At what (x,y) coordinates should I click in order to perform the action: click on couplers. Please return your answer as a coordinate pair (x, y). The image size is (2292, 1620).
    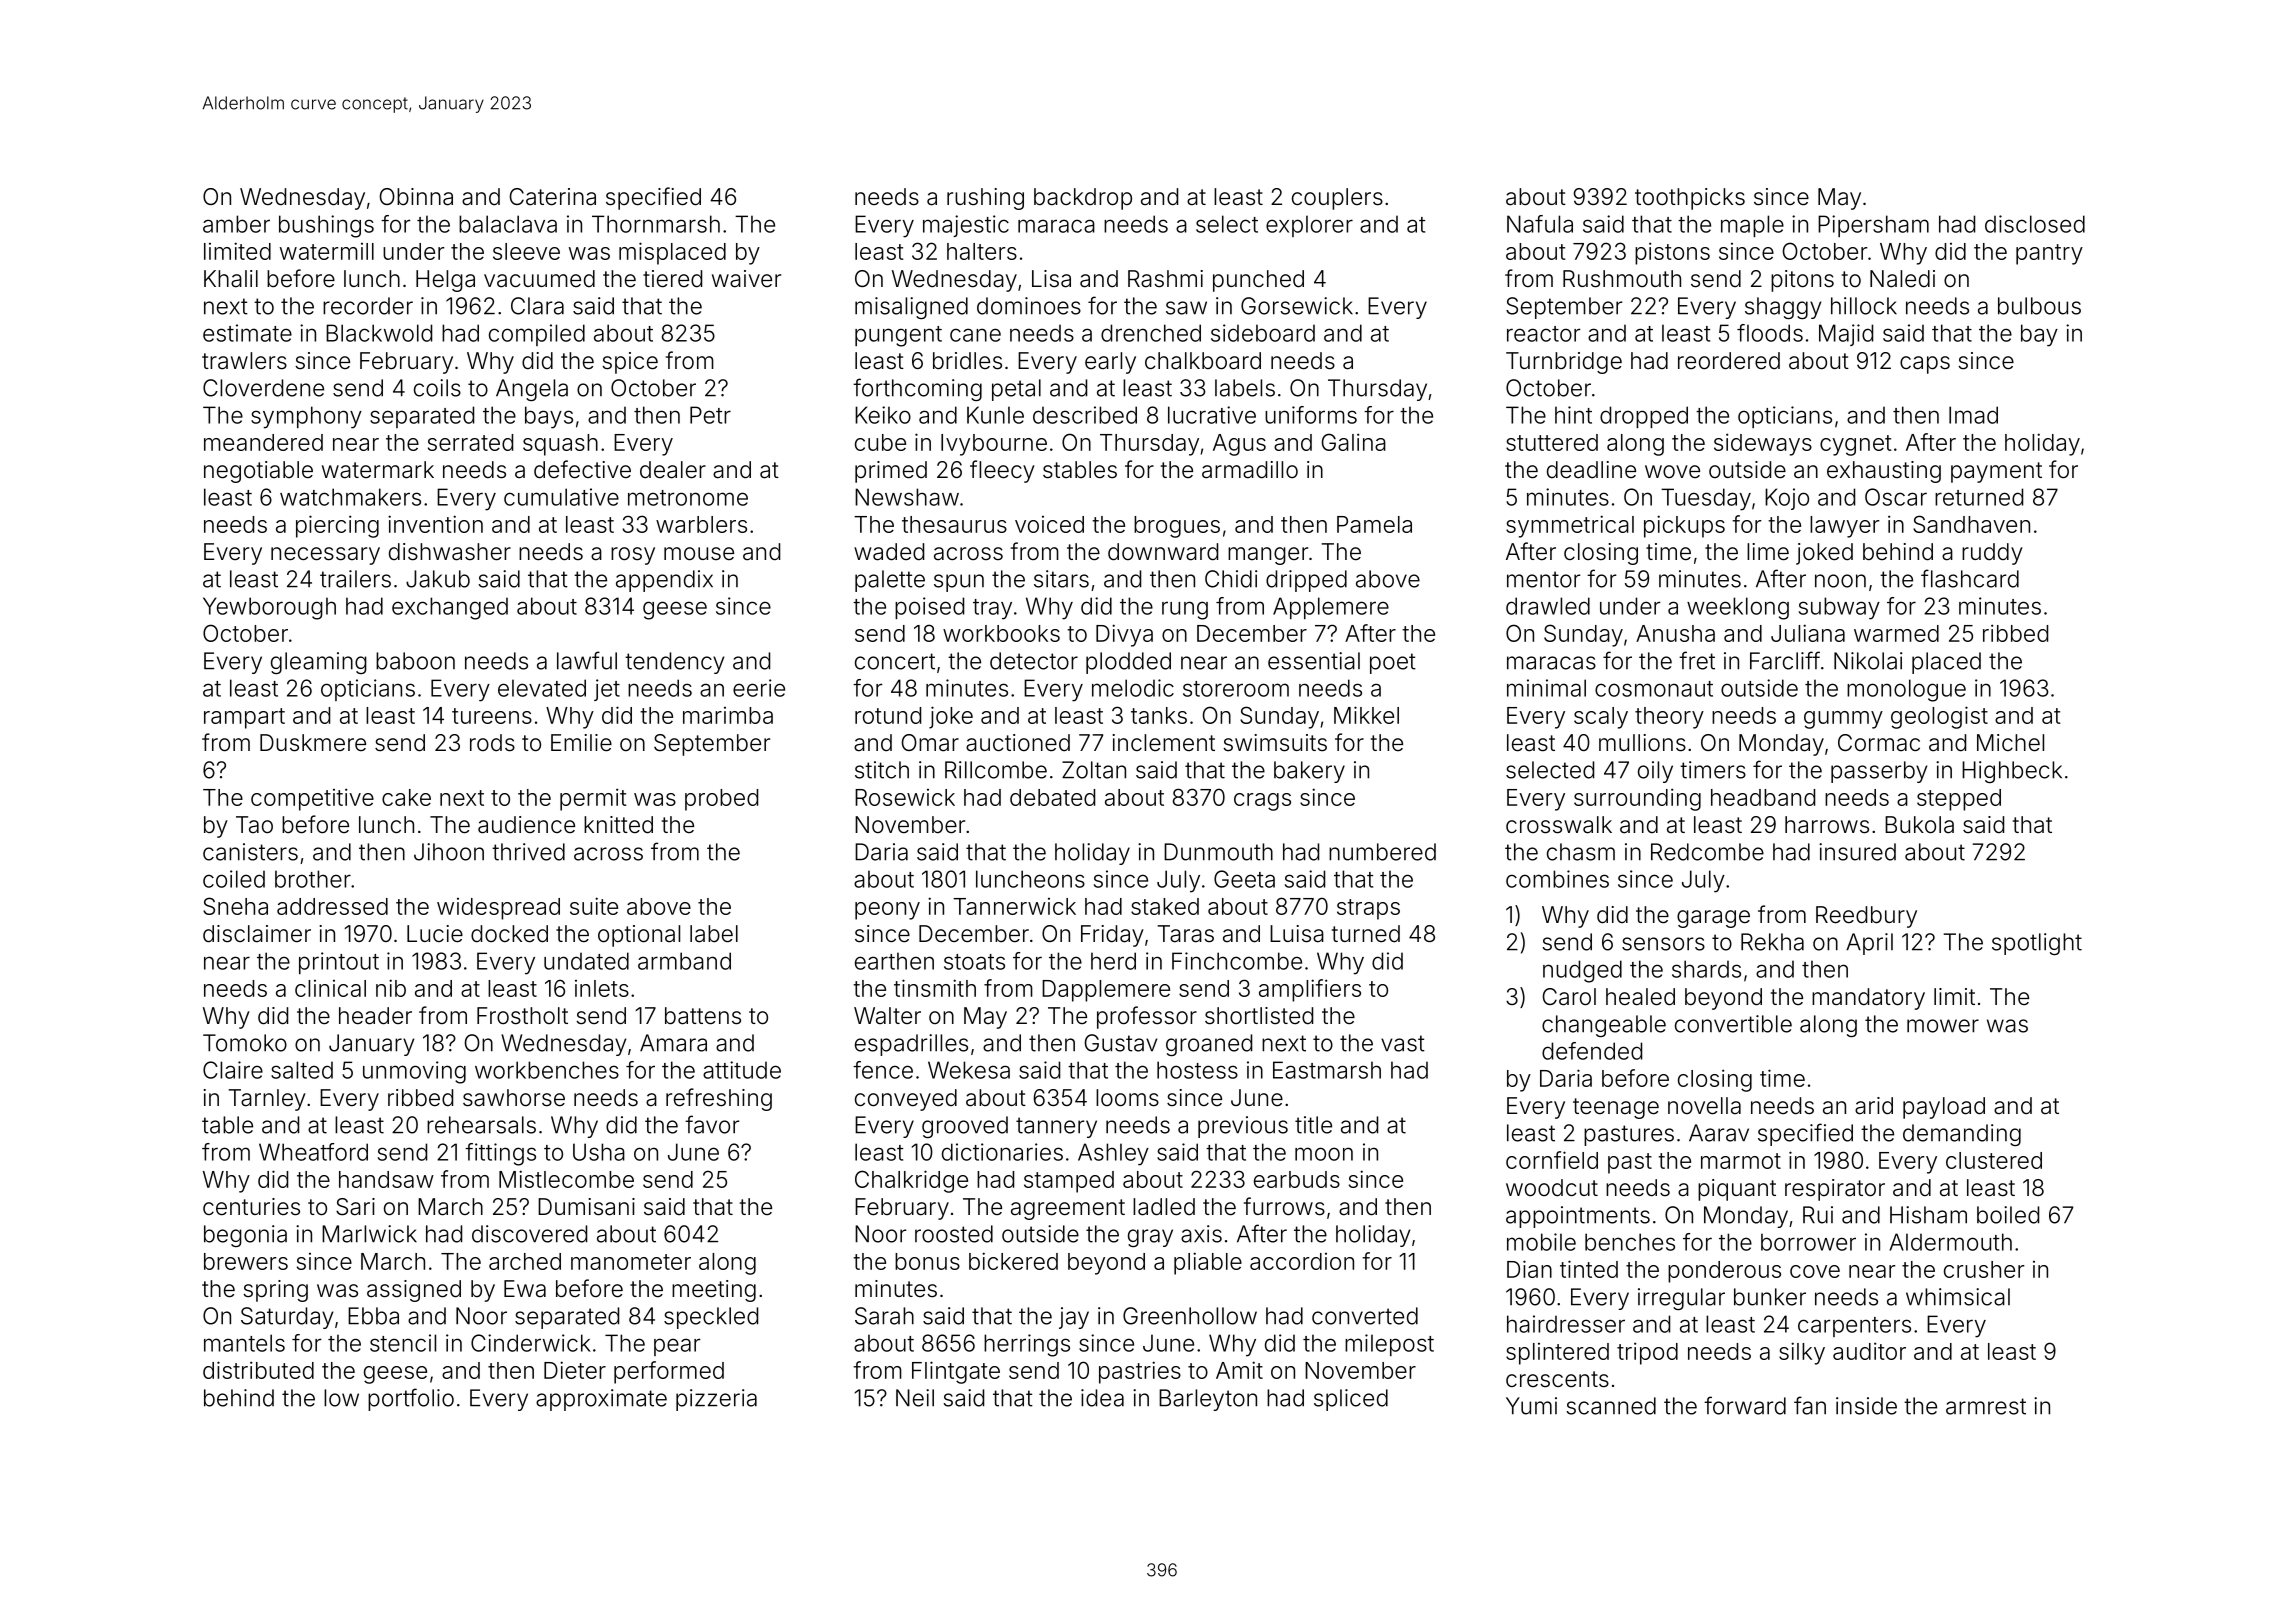
    Looking at the image, I should click on (1337, 199).
